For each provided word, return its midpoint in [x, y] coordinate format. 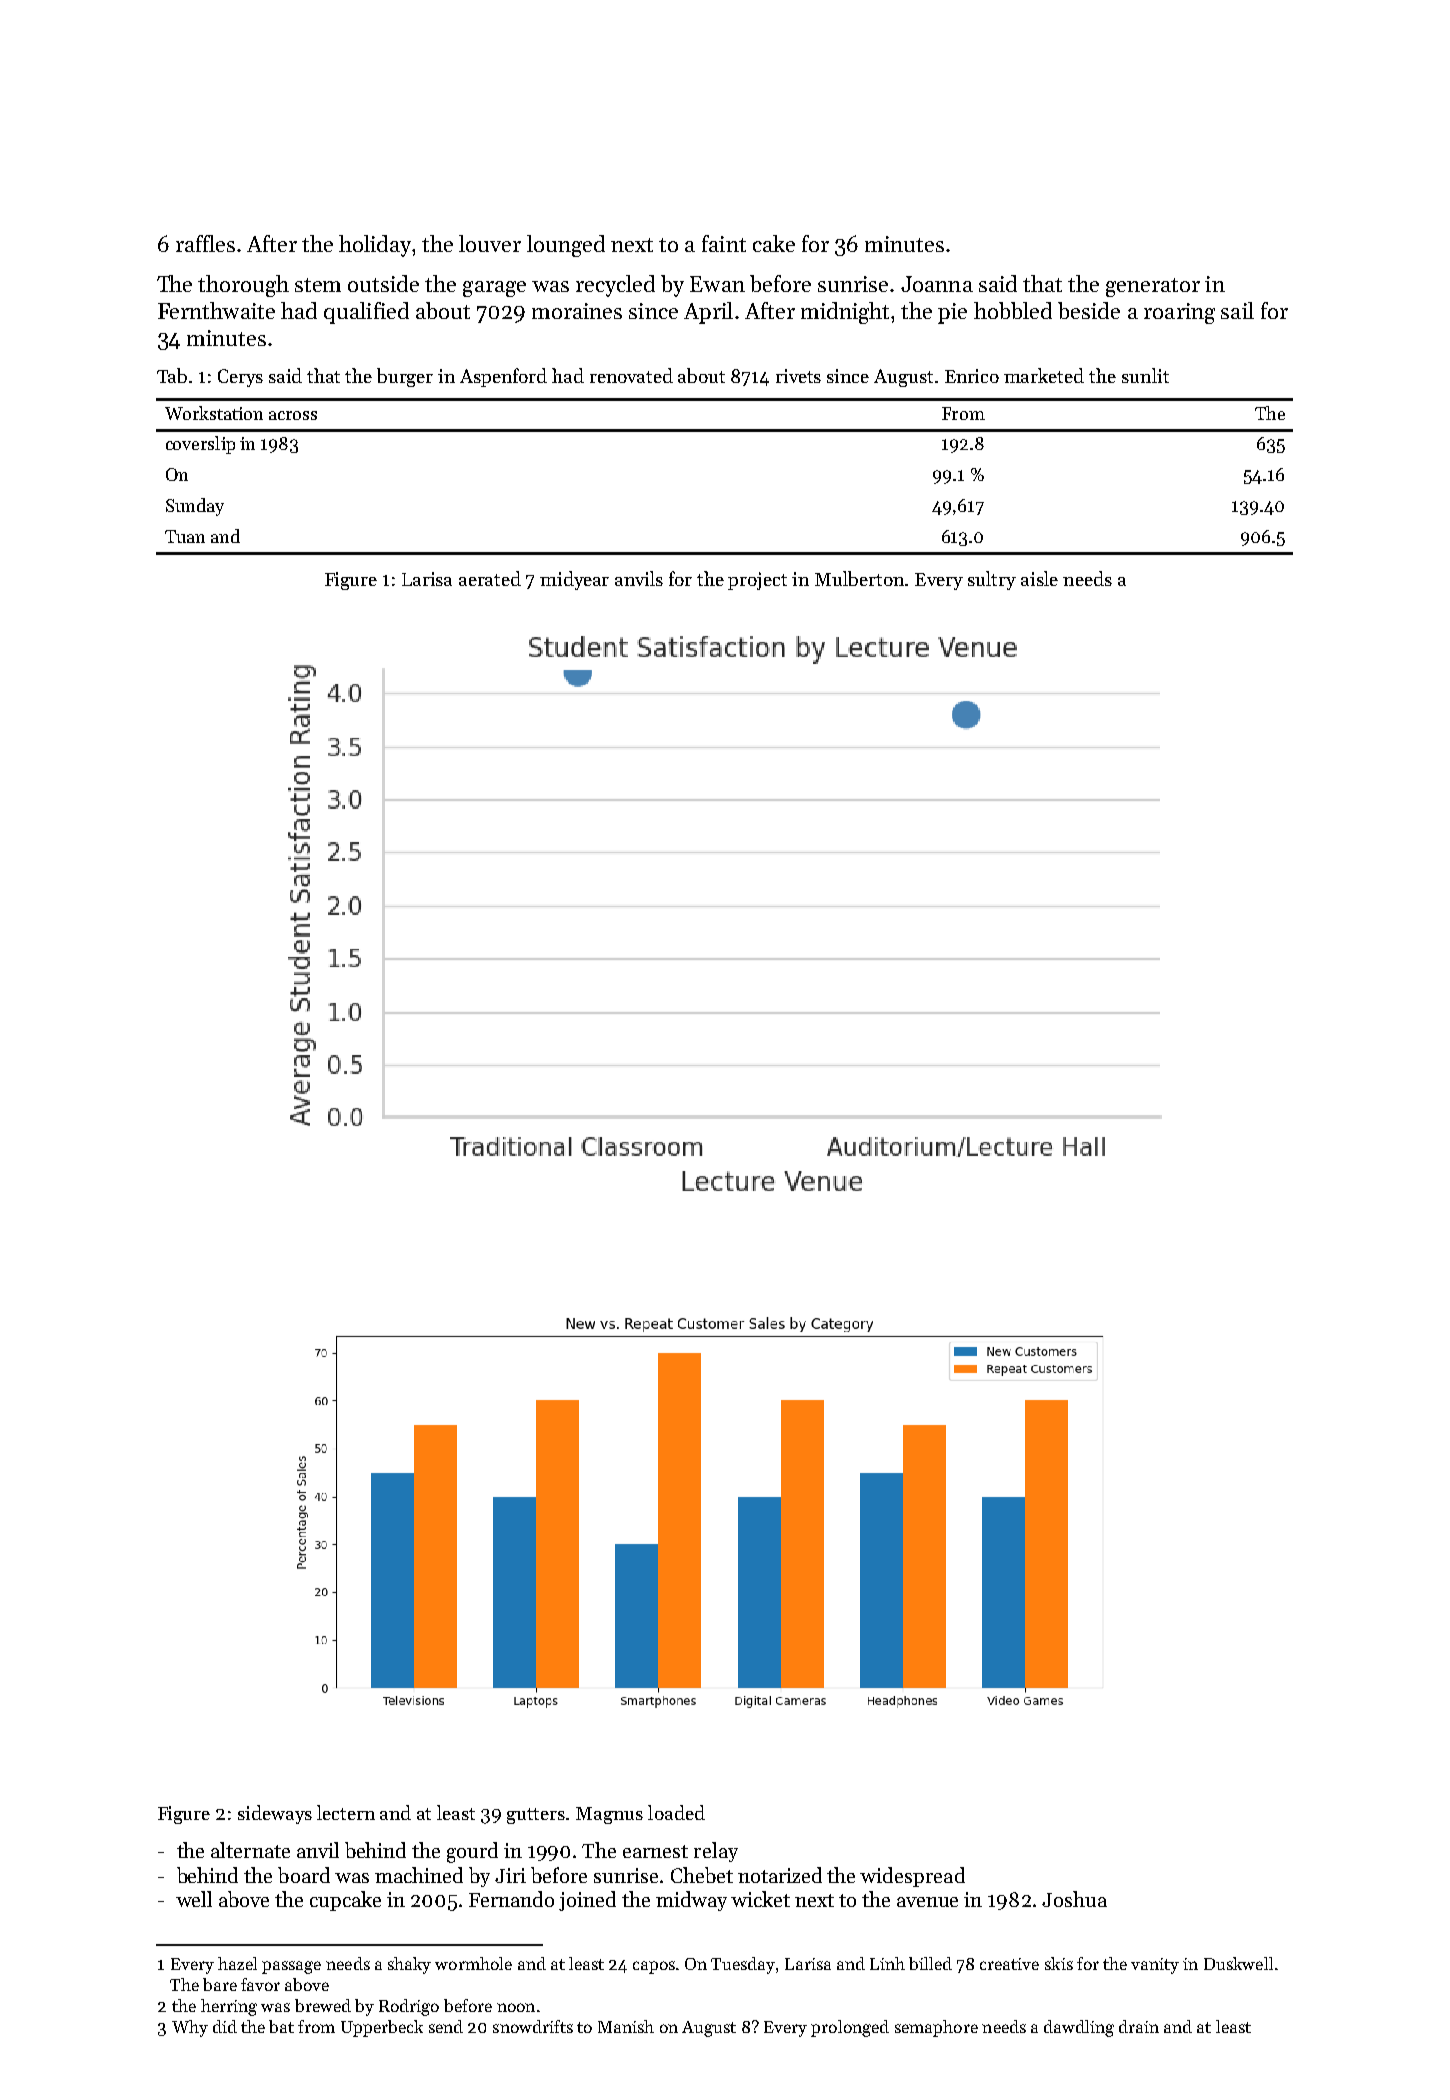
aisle [1039, 578]
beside [1089, 310]
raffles [205, 243]
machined [419, 1875]
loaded [676, 1812]
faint [724, 243]
